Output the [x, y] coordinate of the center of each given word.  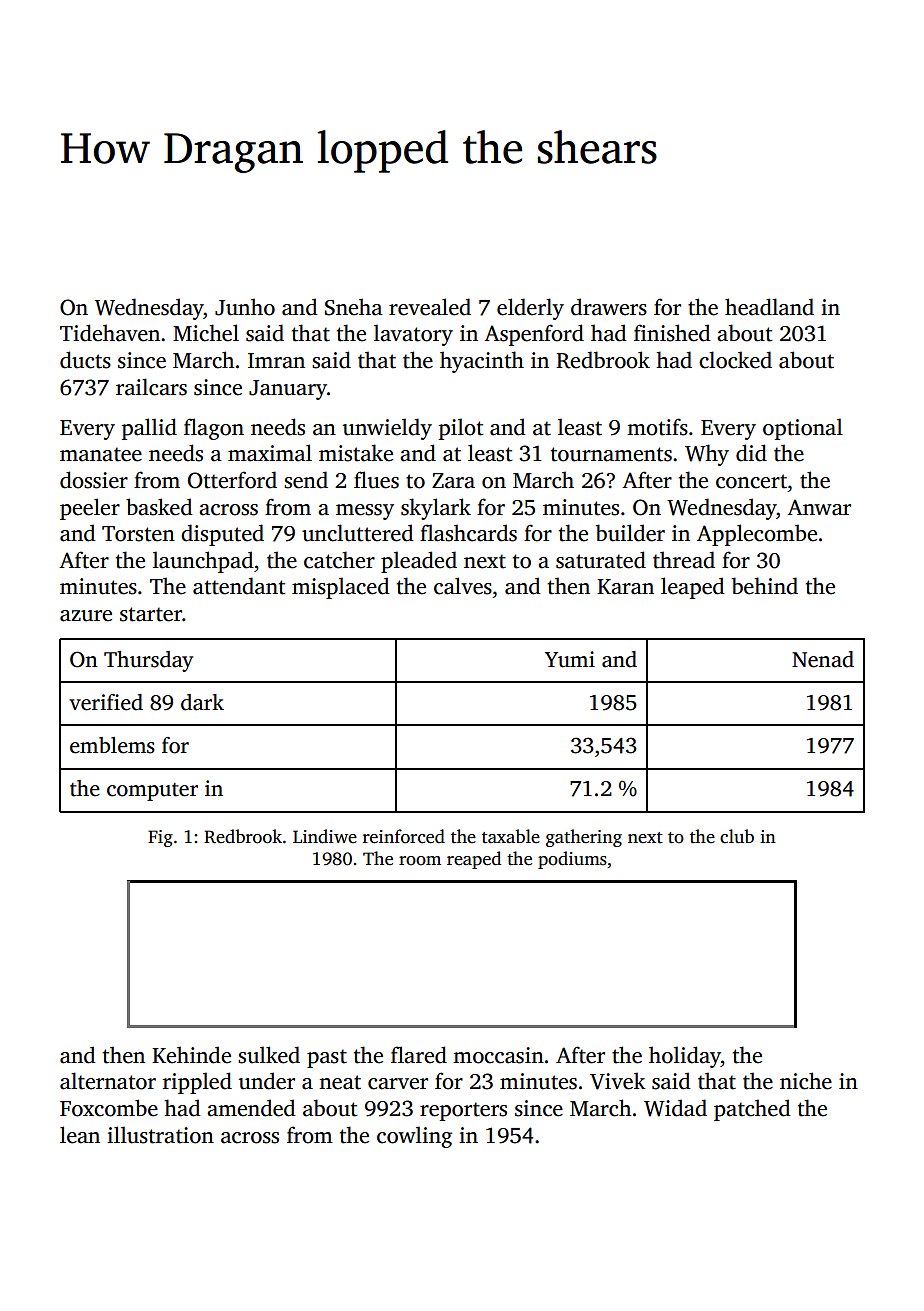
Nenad [823, 659]
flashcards [468, 533]
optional [803, 429]
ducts [85, 360]
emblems [112, 745]
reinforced [404, 836]
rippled [197, 1083]
